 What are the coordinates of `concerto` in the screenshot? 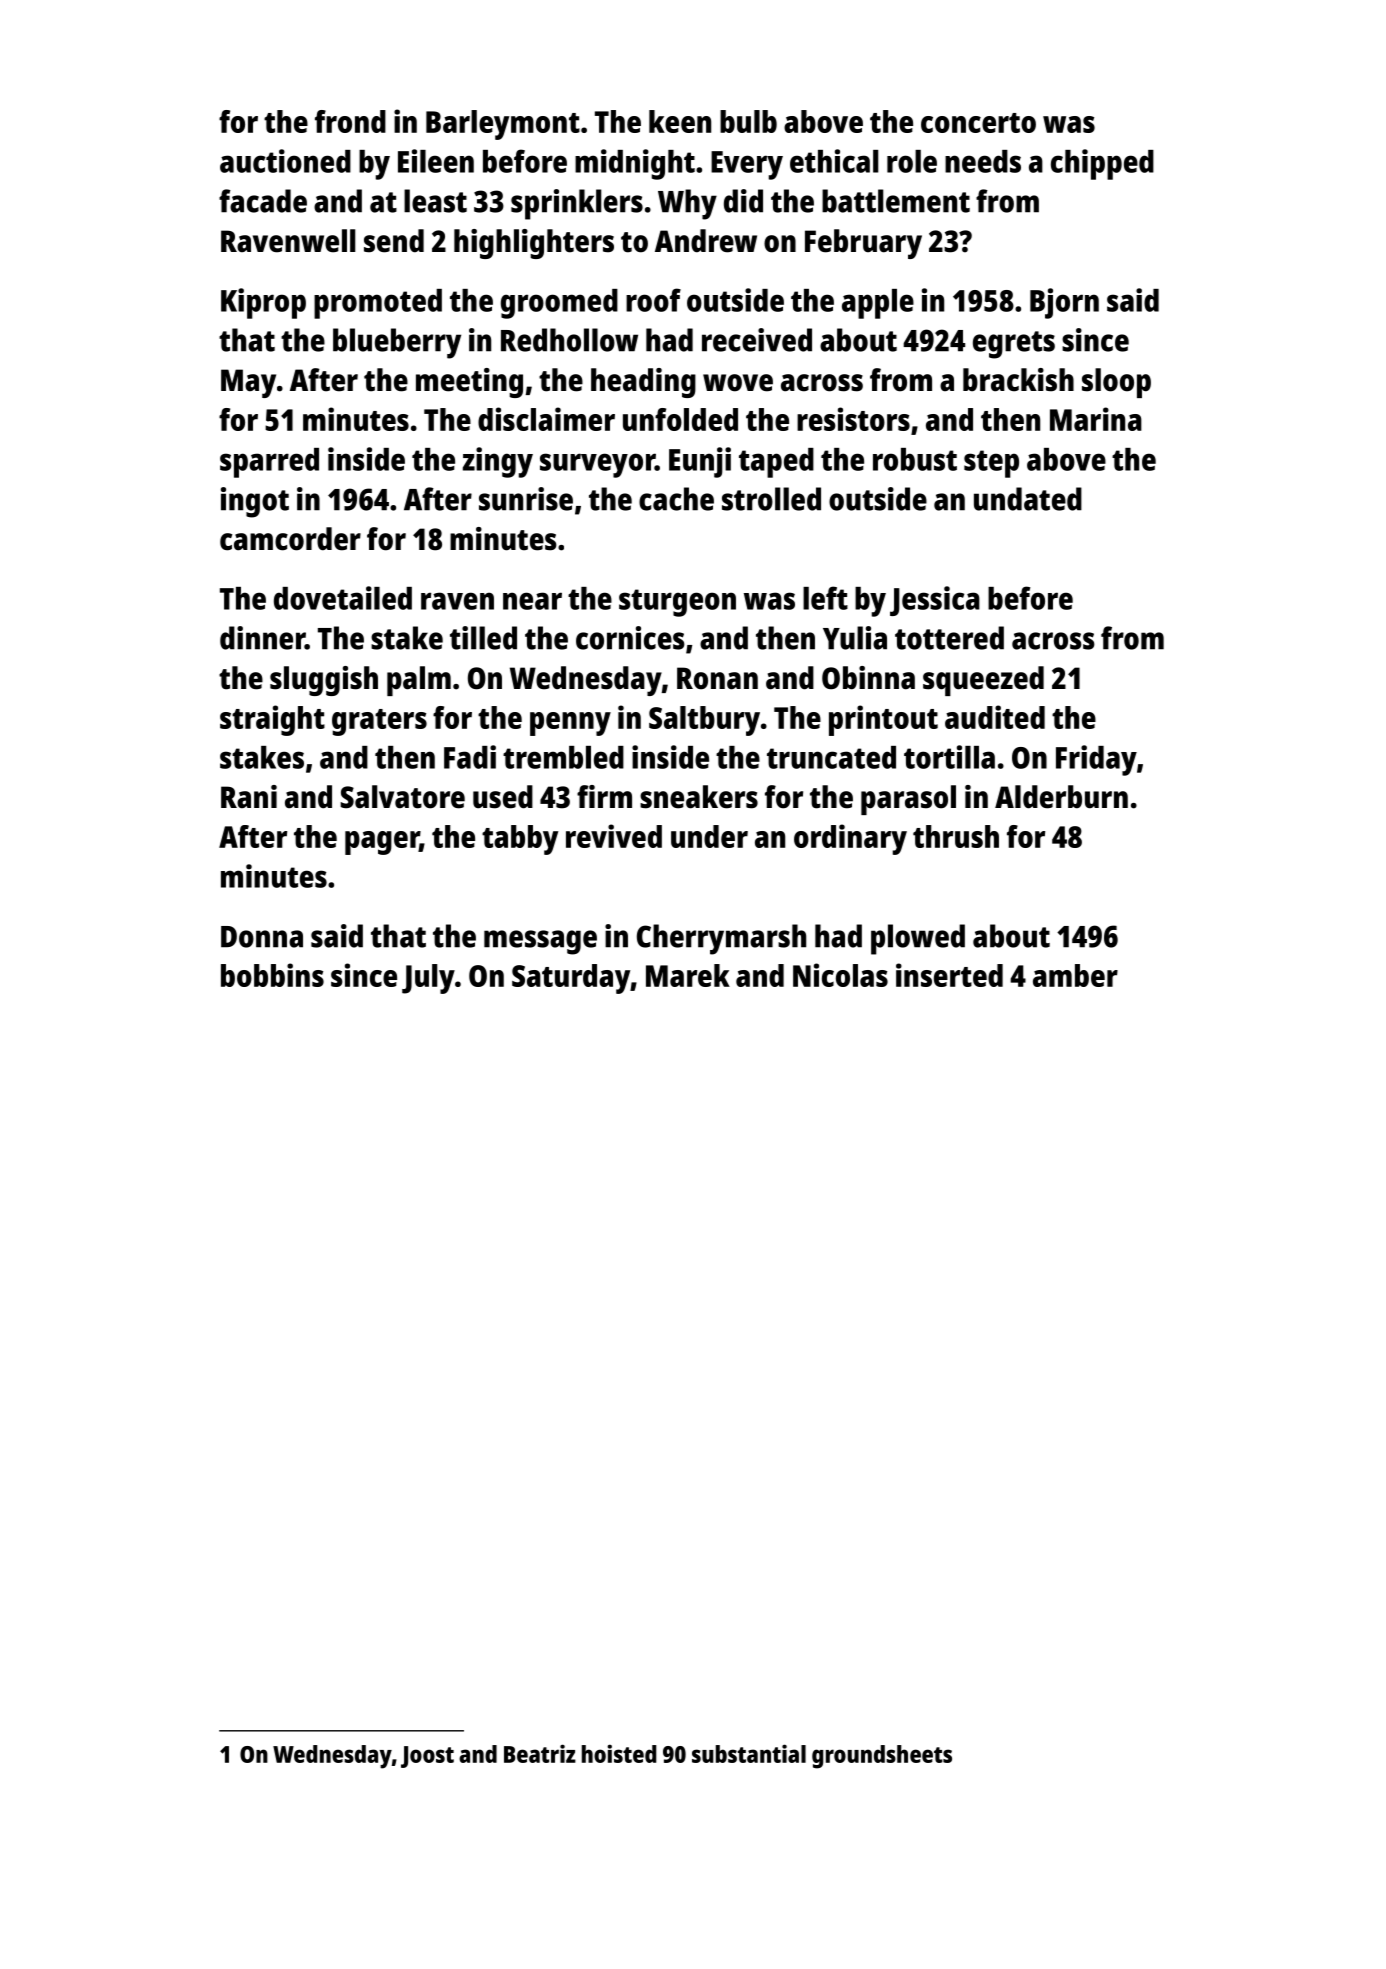 It's located at (978, 123).
